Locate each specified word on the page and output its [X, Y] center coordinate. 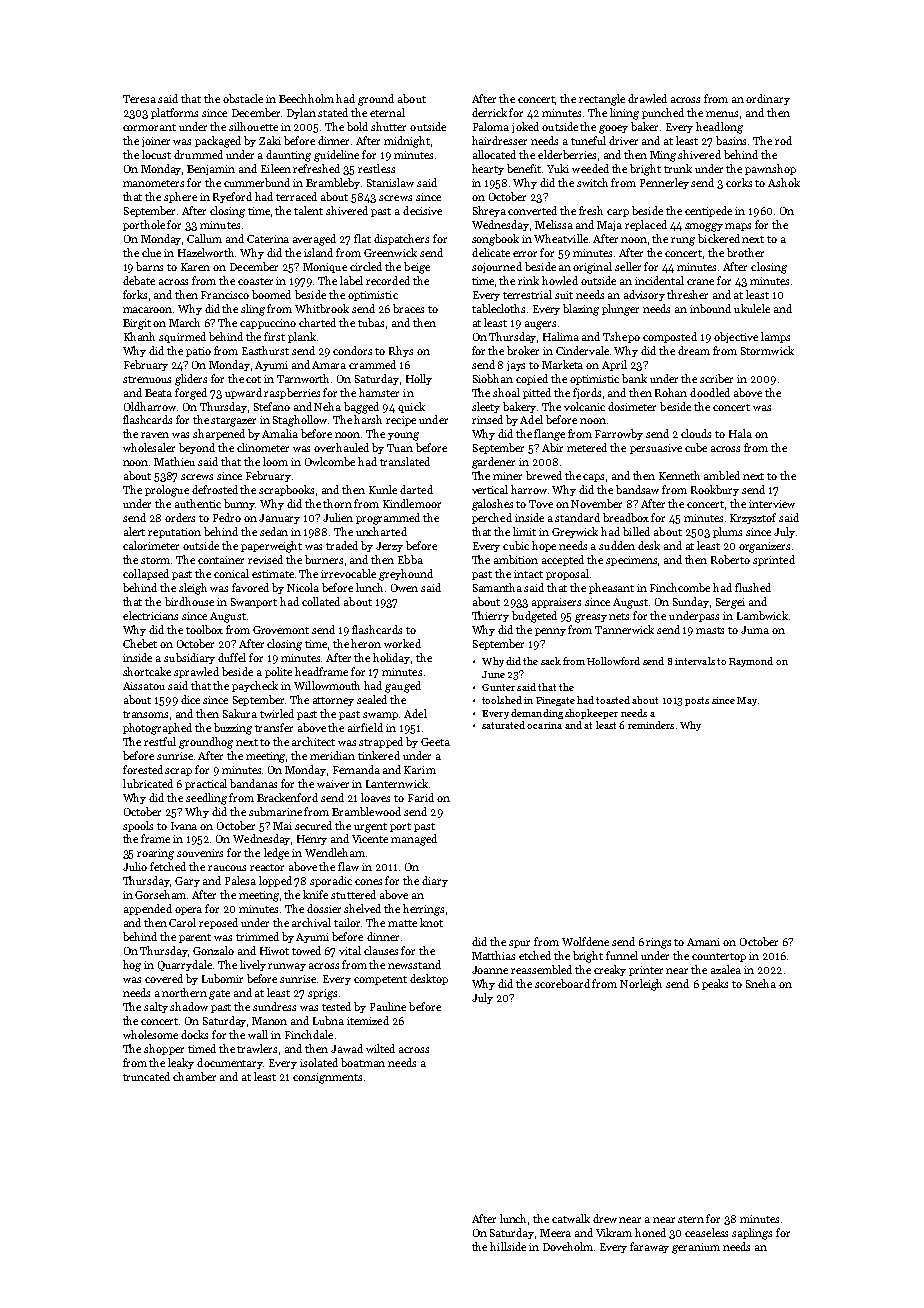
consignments [327, 1078]
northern [184, 992]
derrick [489, 112]
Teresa [139, 99]
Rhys [401, 351]
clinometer [263, 447]
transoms [145, 714]
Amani [703, 942]
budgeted [534, 617]
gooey [613, 129]
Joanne [490, 970]
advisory [644, 295]
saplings [752, 1234]
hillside [508, 1246]
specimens [632, 561]
